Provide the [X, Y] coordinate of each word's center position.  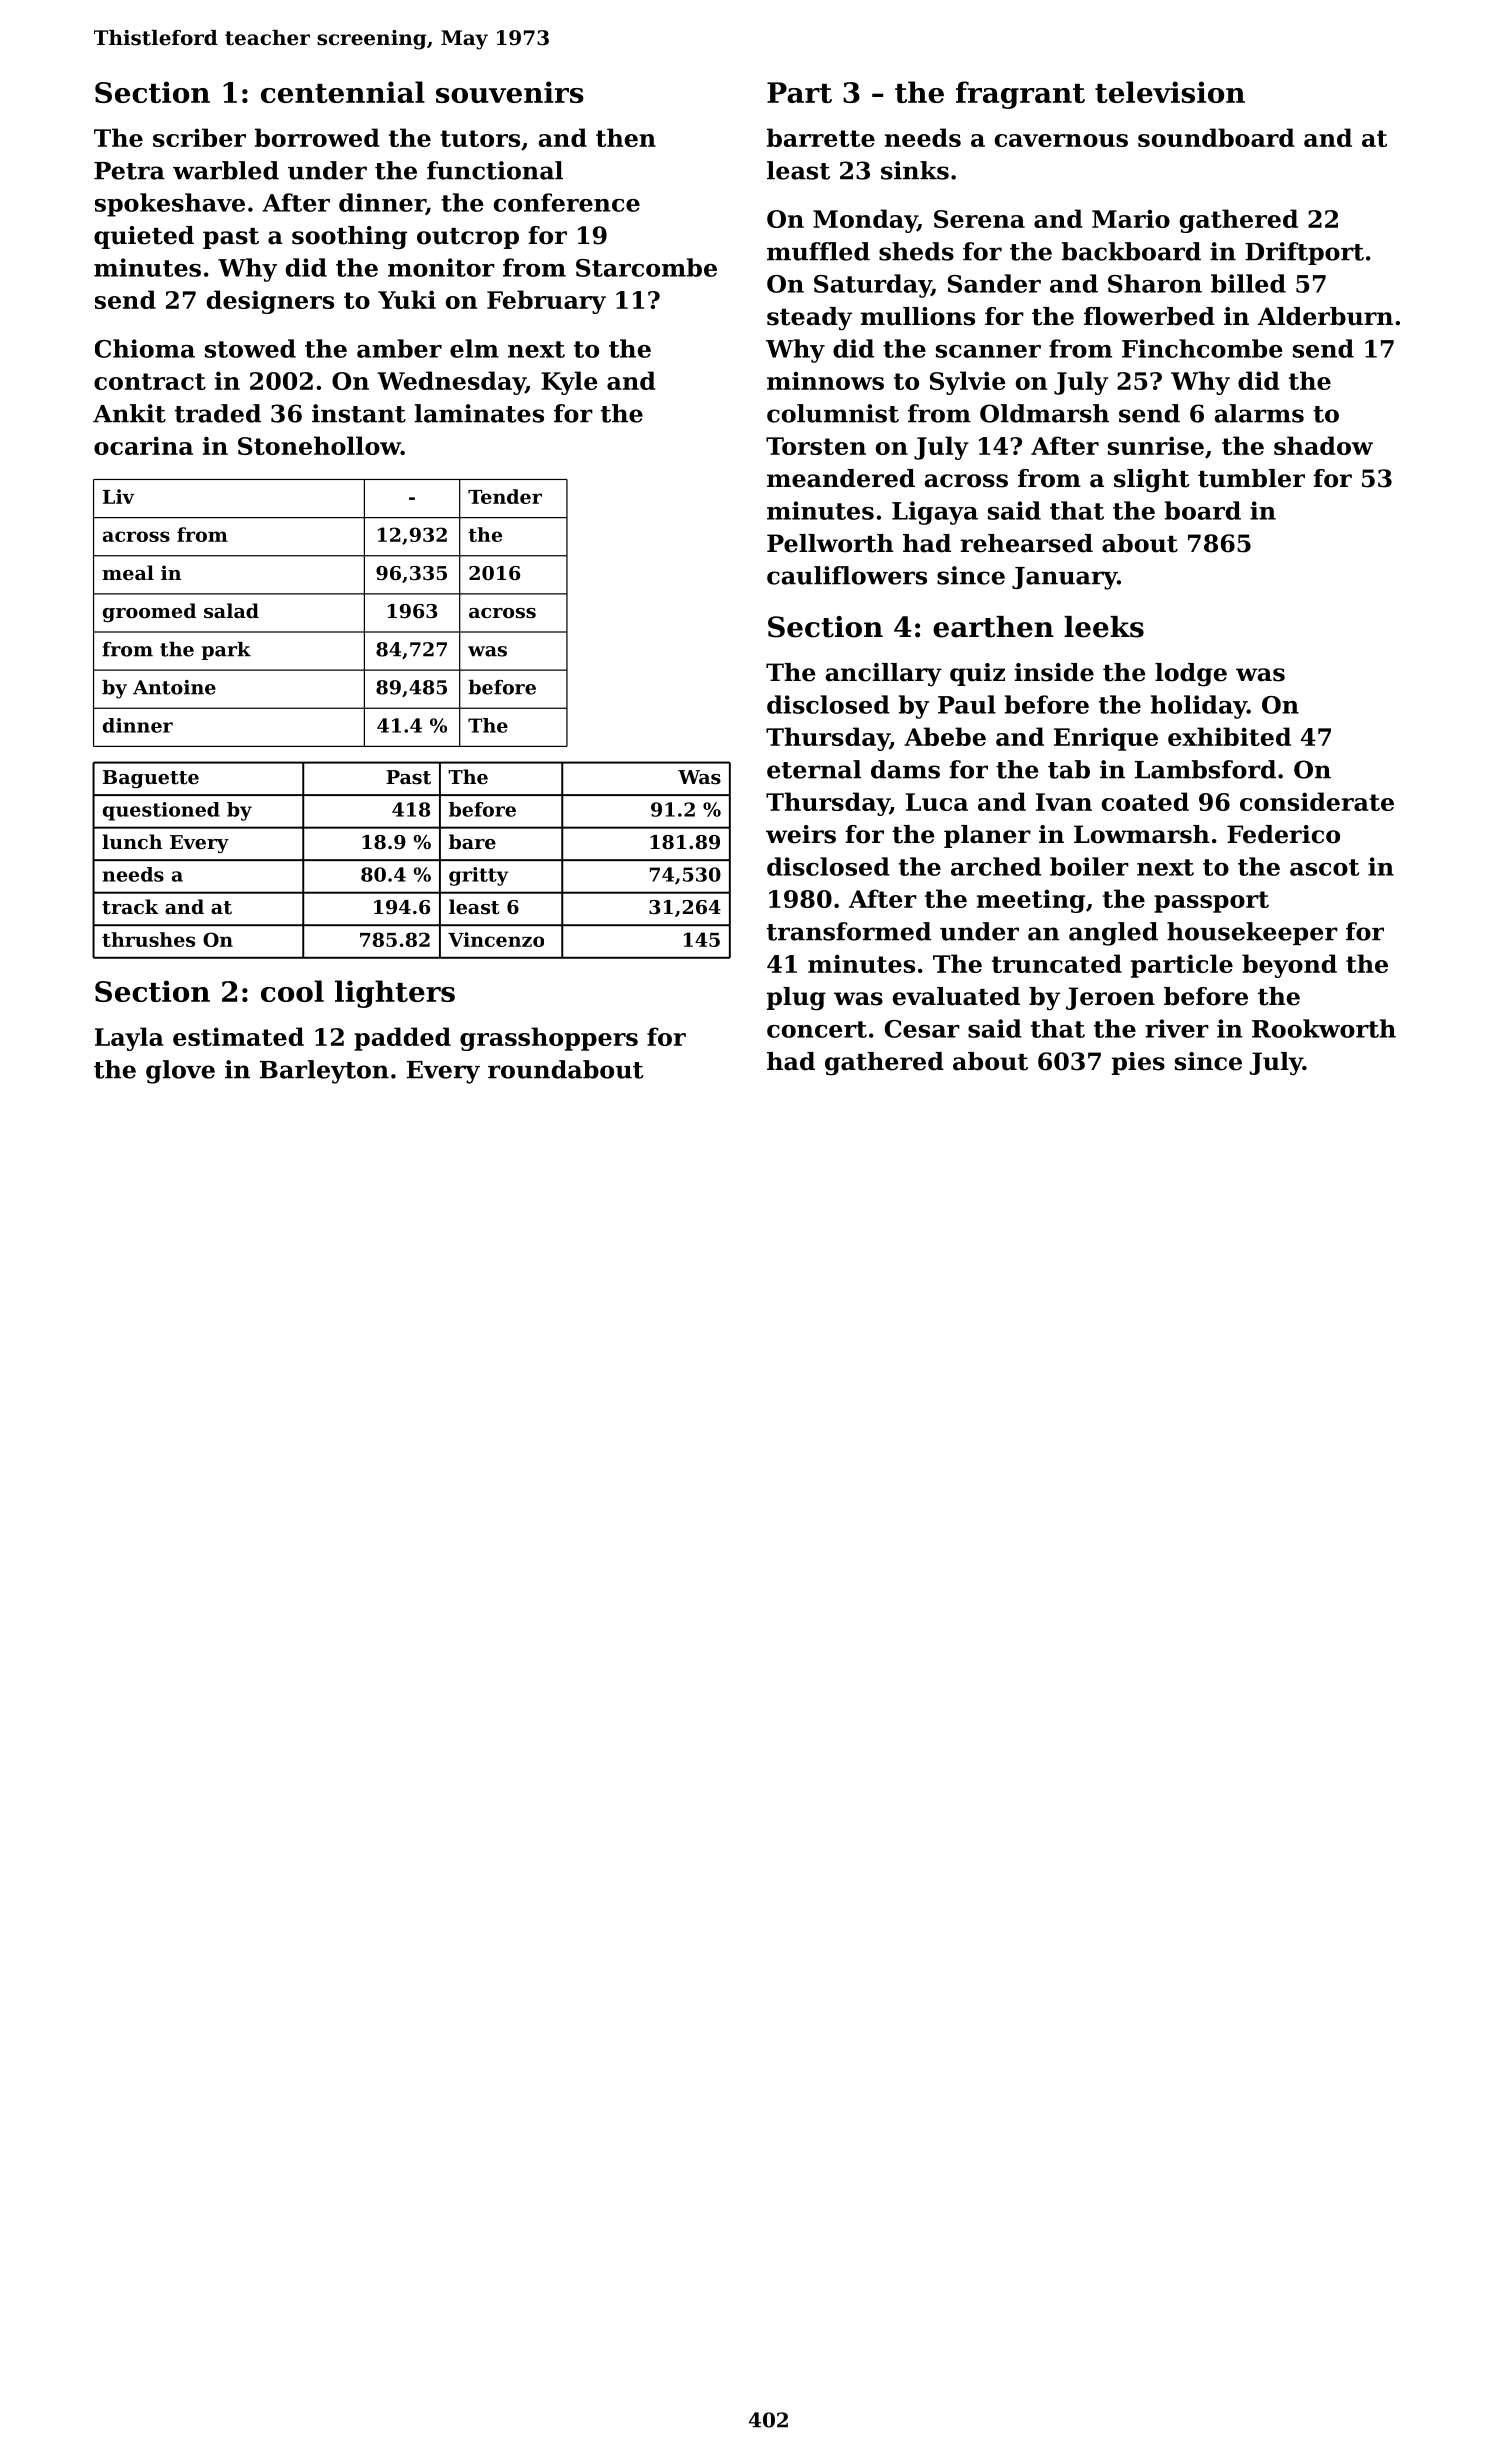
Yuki [407, 299]
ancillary [884, 675]
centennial [343, 92]
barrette [821, 137]
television [1170, 92]
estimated [238, 1036]
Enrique [1106, 739]
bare [472, 841]
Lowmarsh [1142, 834]
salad [231, 611]
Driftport [1304, 253]
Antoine [174, 687]
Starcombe [646, 267]
